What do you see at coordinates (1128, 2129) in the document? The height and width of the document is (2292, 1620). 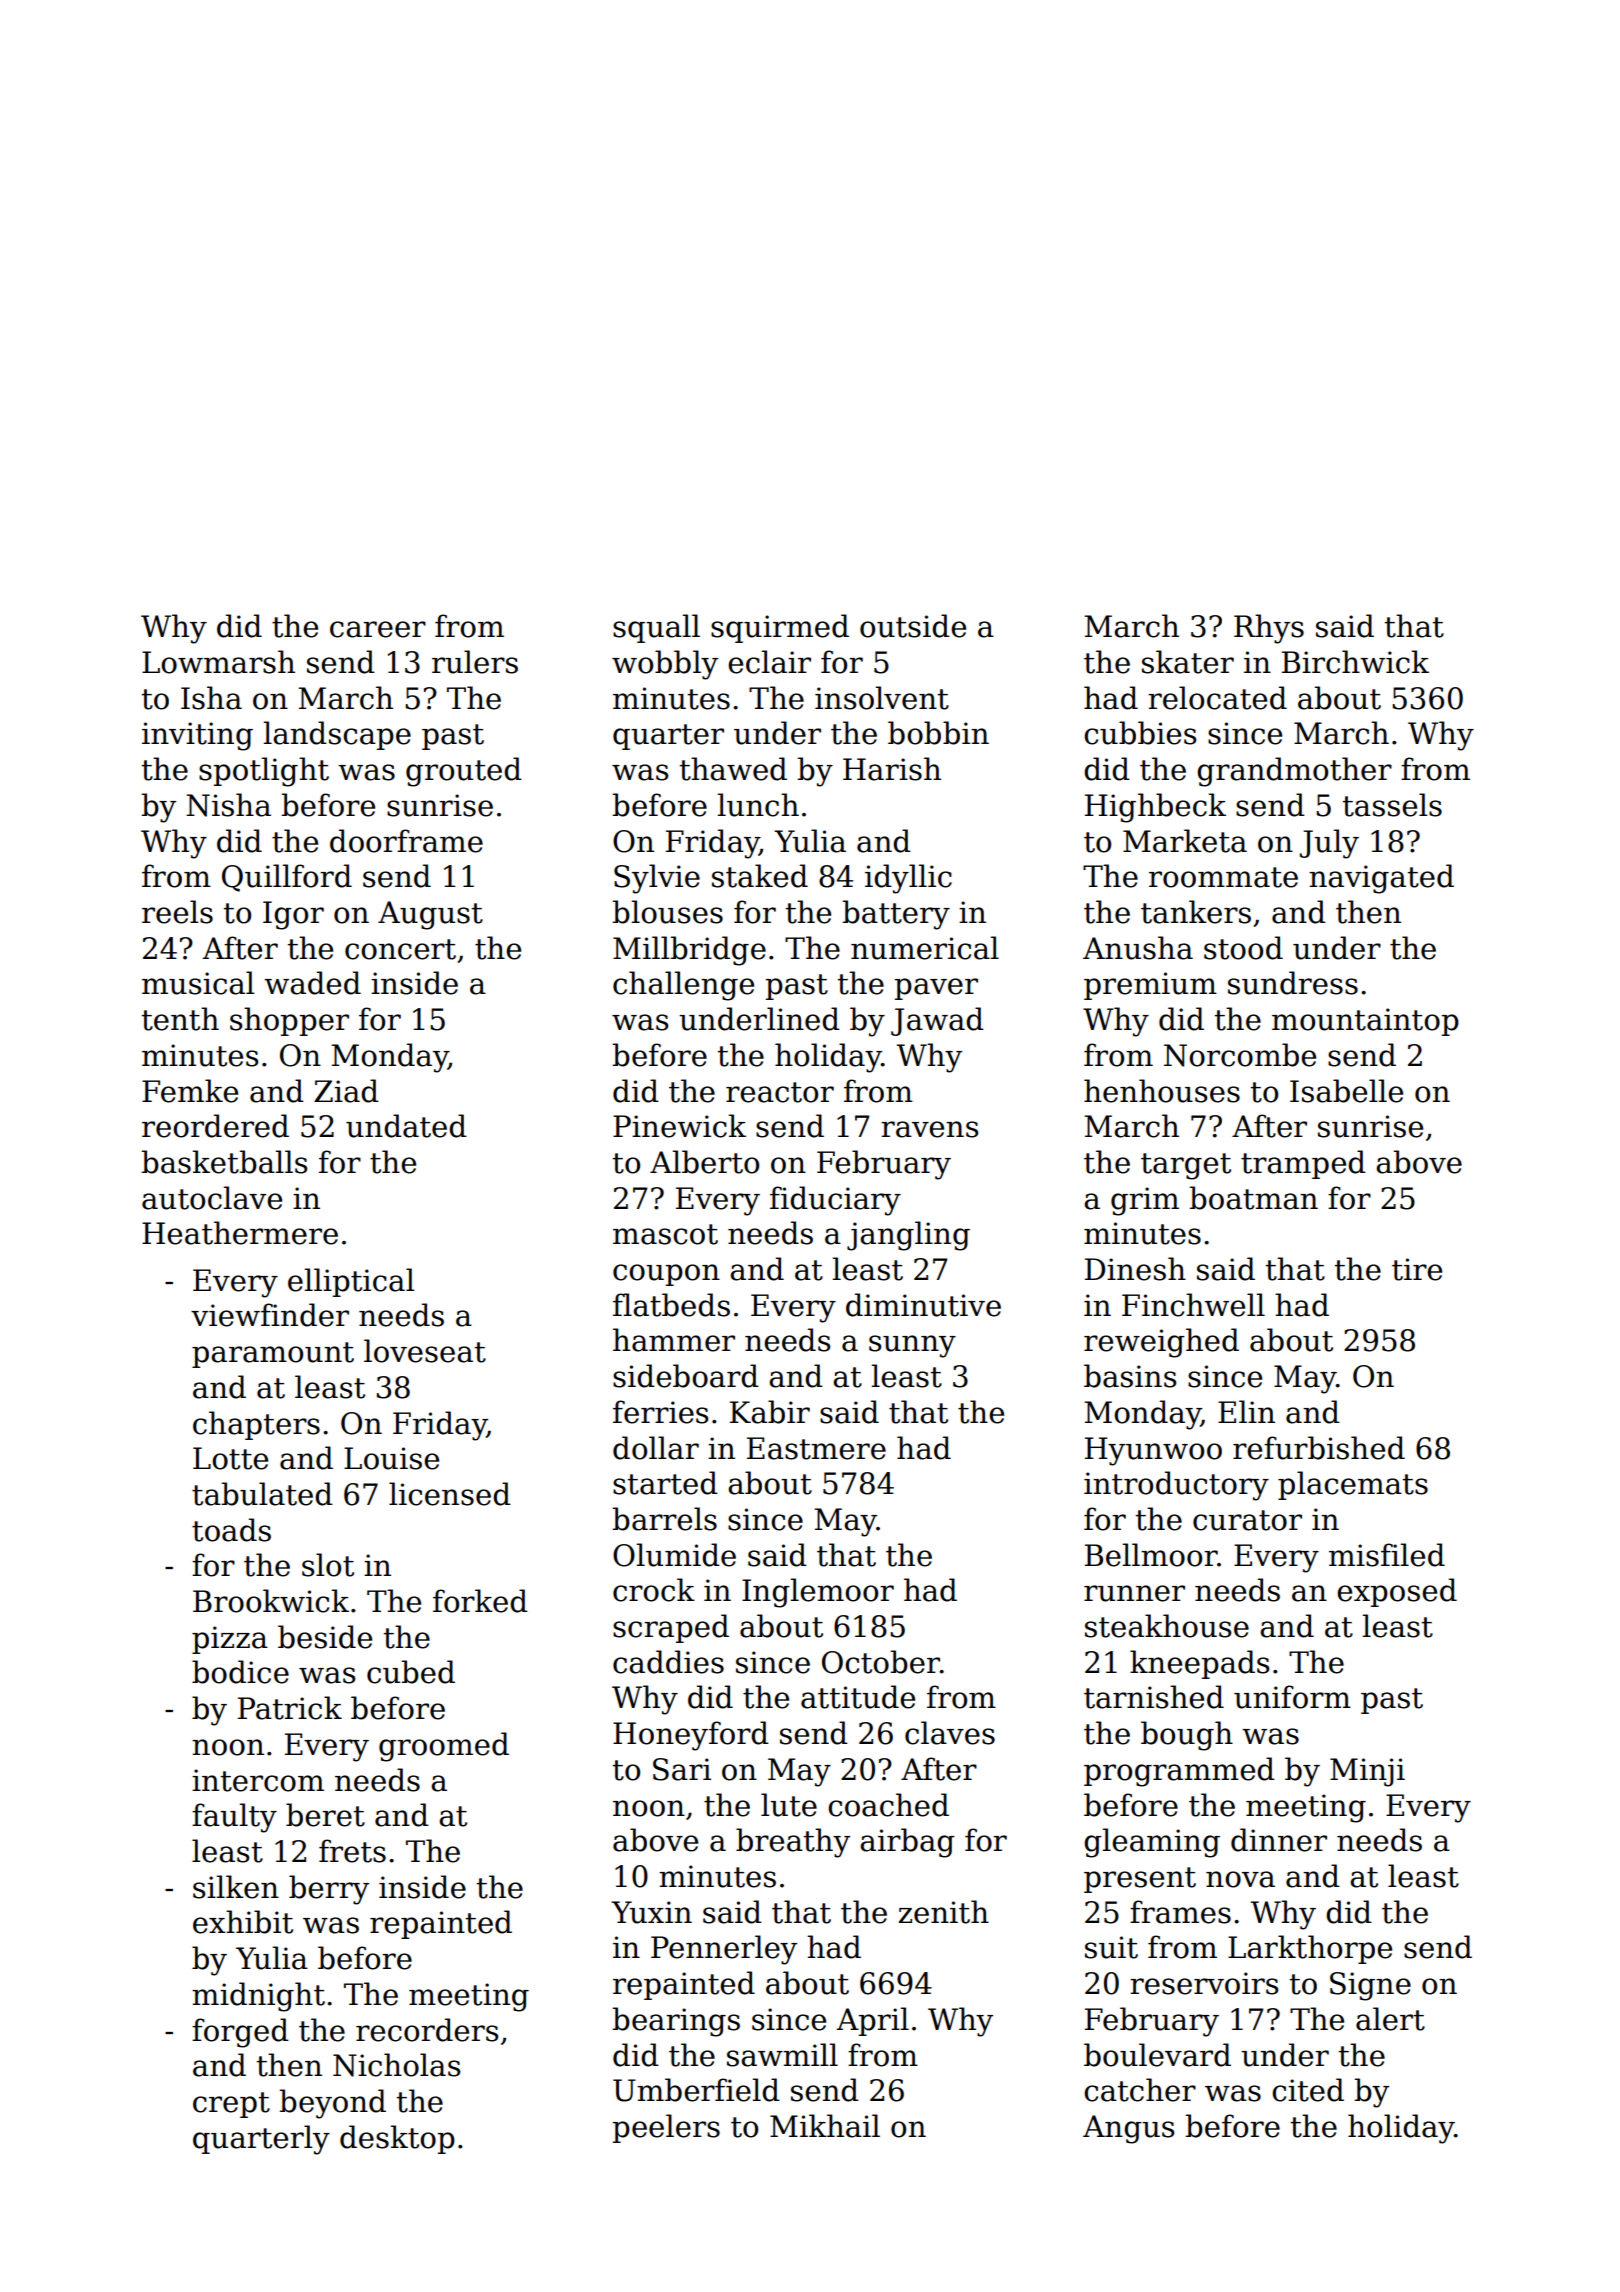 I see `Angus` at bounding box center [1128, 2129].
